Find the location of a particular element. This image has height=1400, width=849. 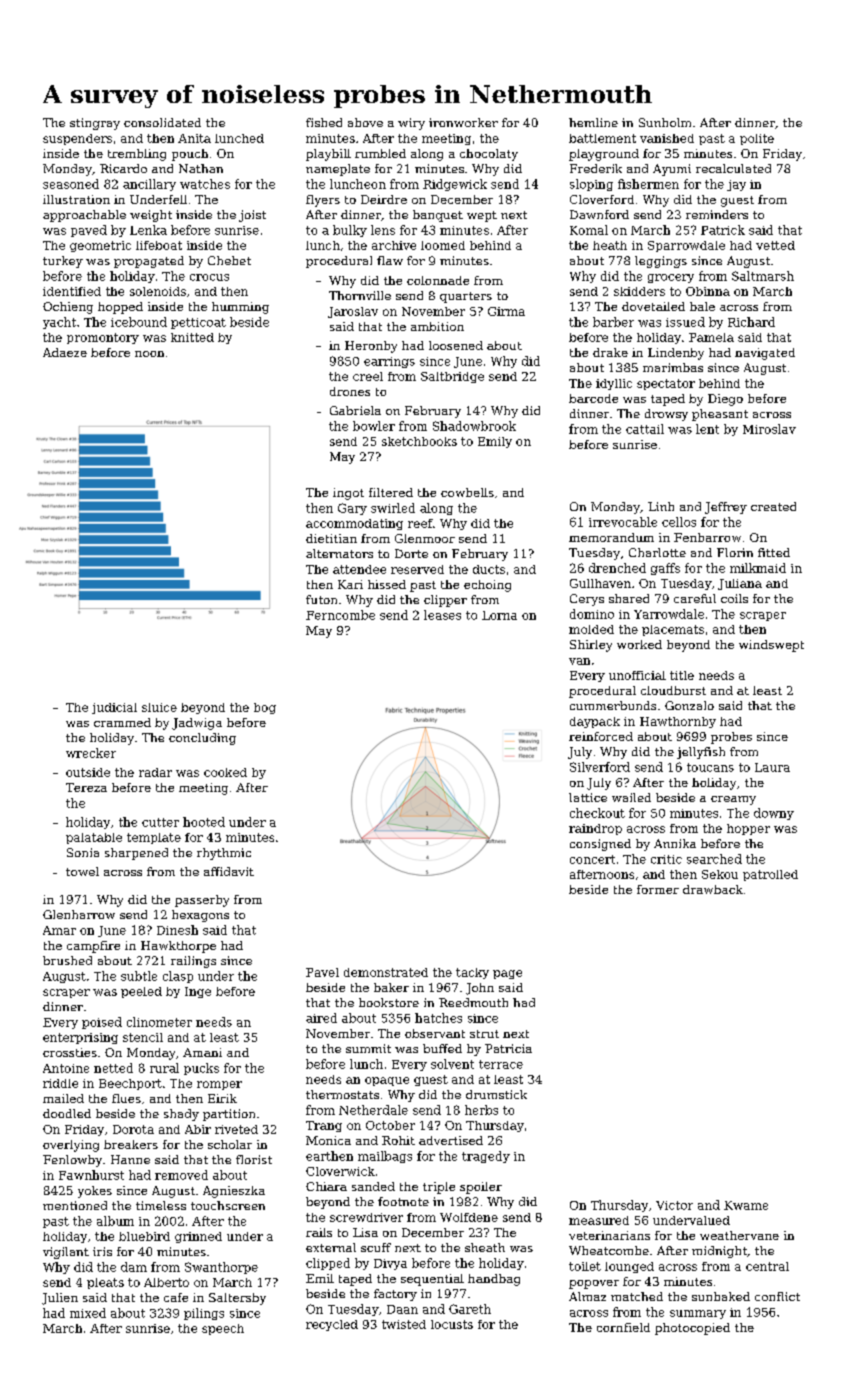

daypack is located at coordinates (595, 722).
